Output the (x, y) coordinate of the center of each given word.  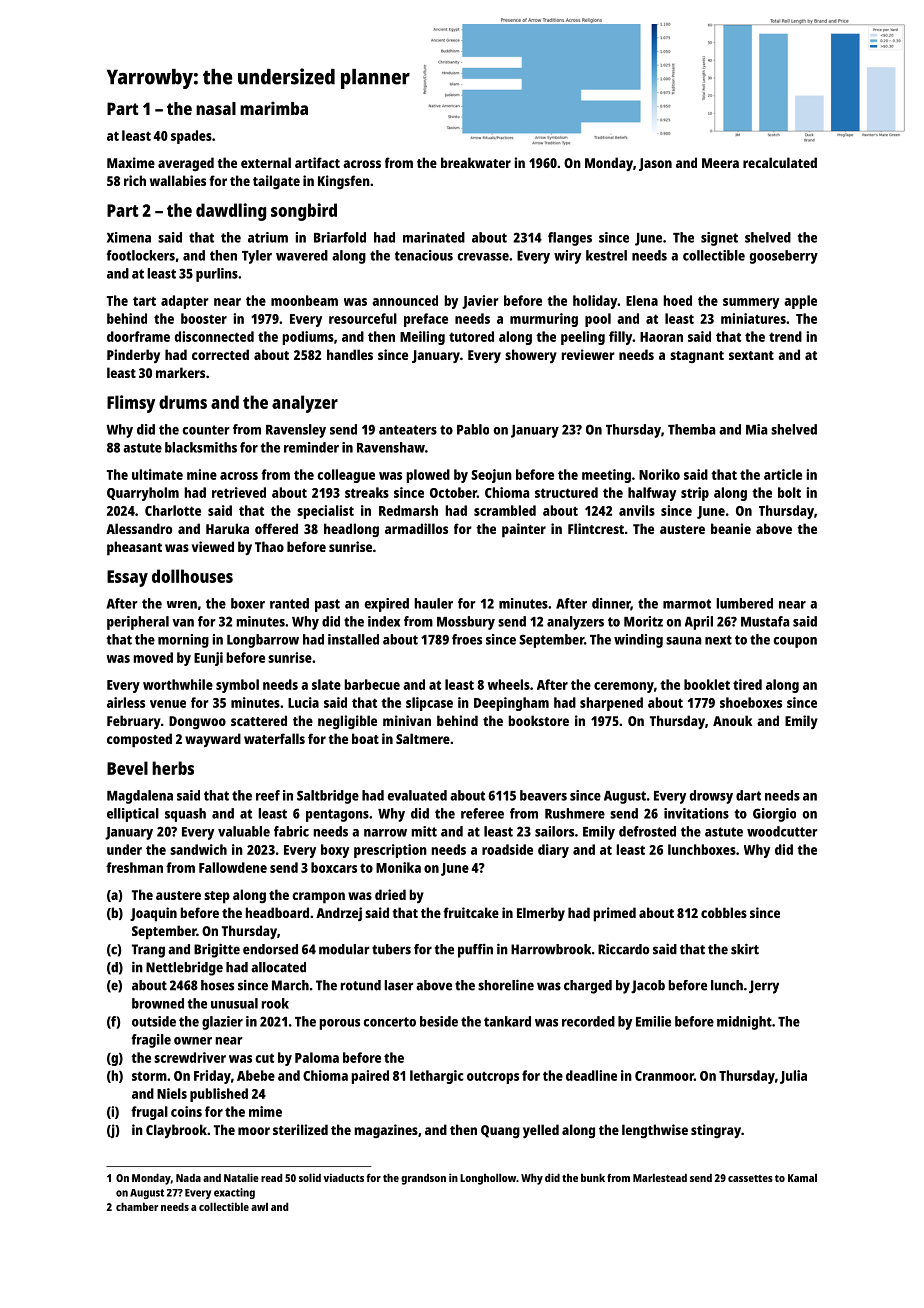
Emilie (653, 1021)
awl (259, 1206)
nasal (216, 108)
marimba (274, 108)
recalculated (780, 162)
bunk (593, 1177)
